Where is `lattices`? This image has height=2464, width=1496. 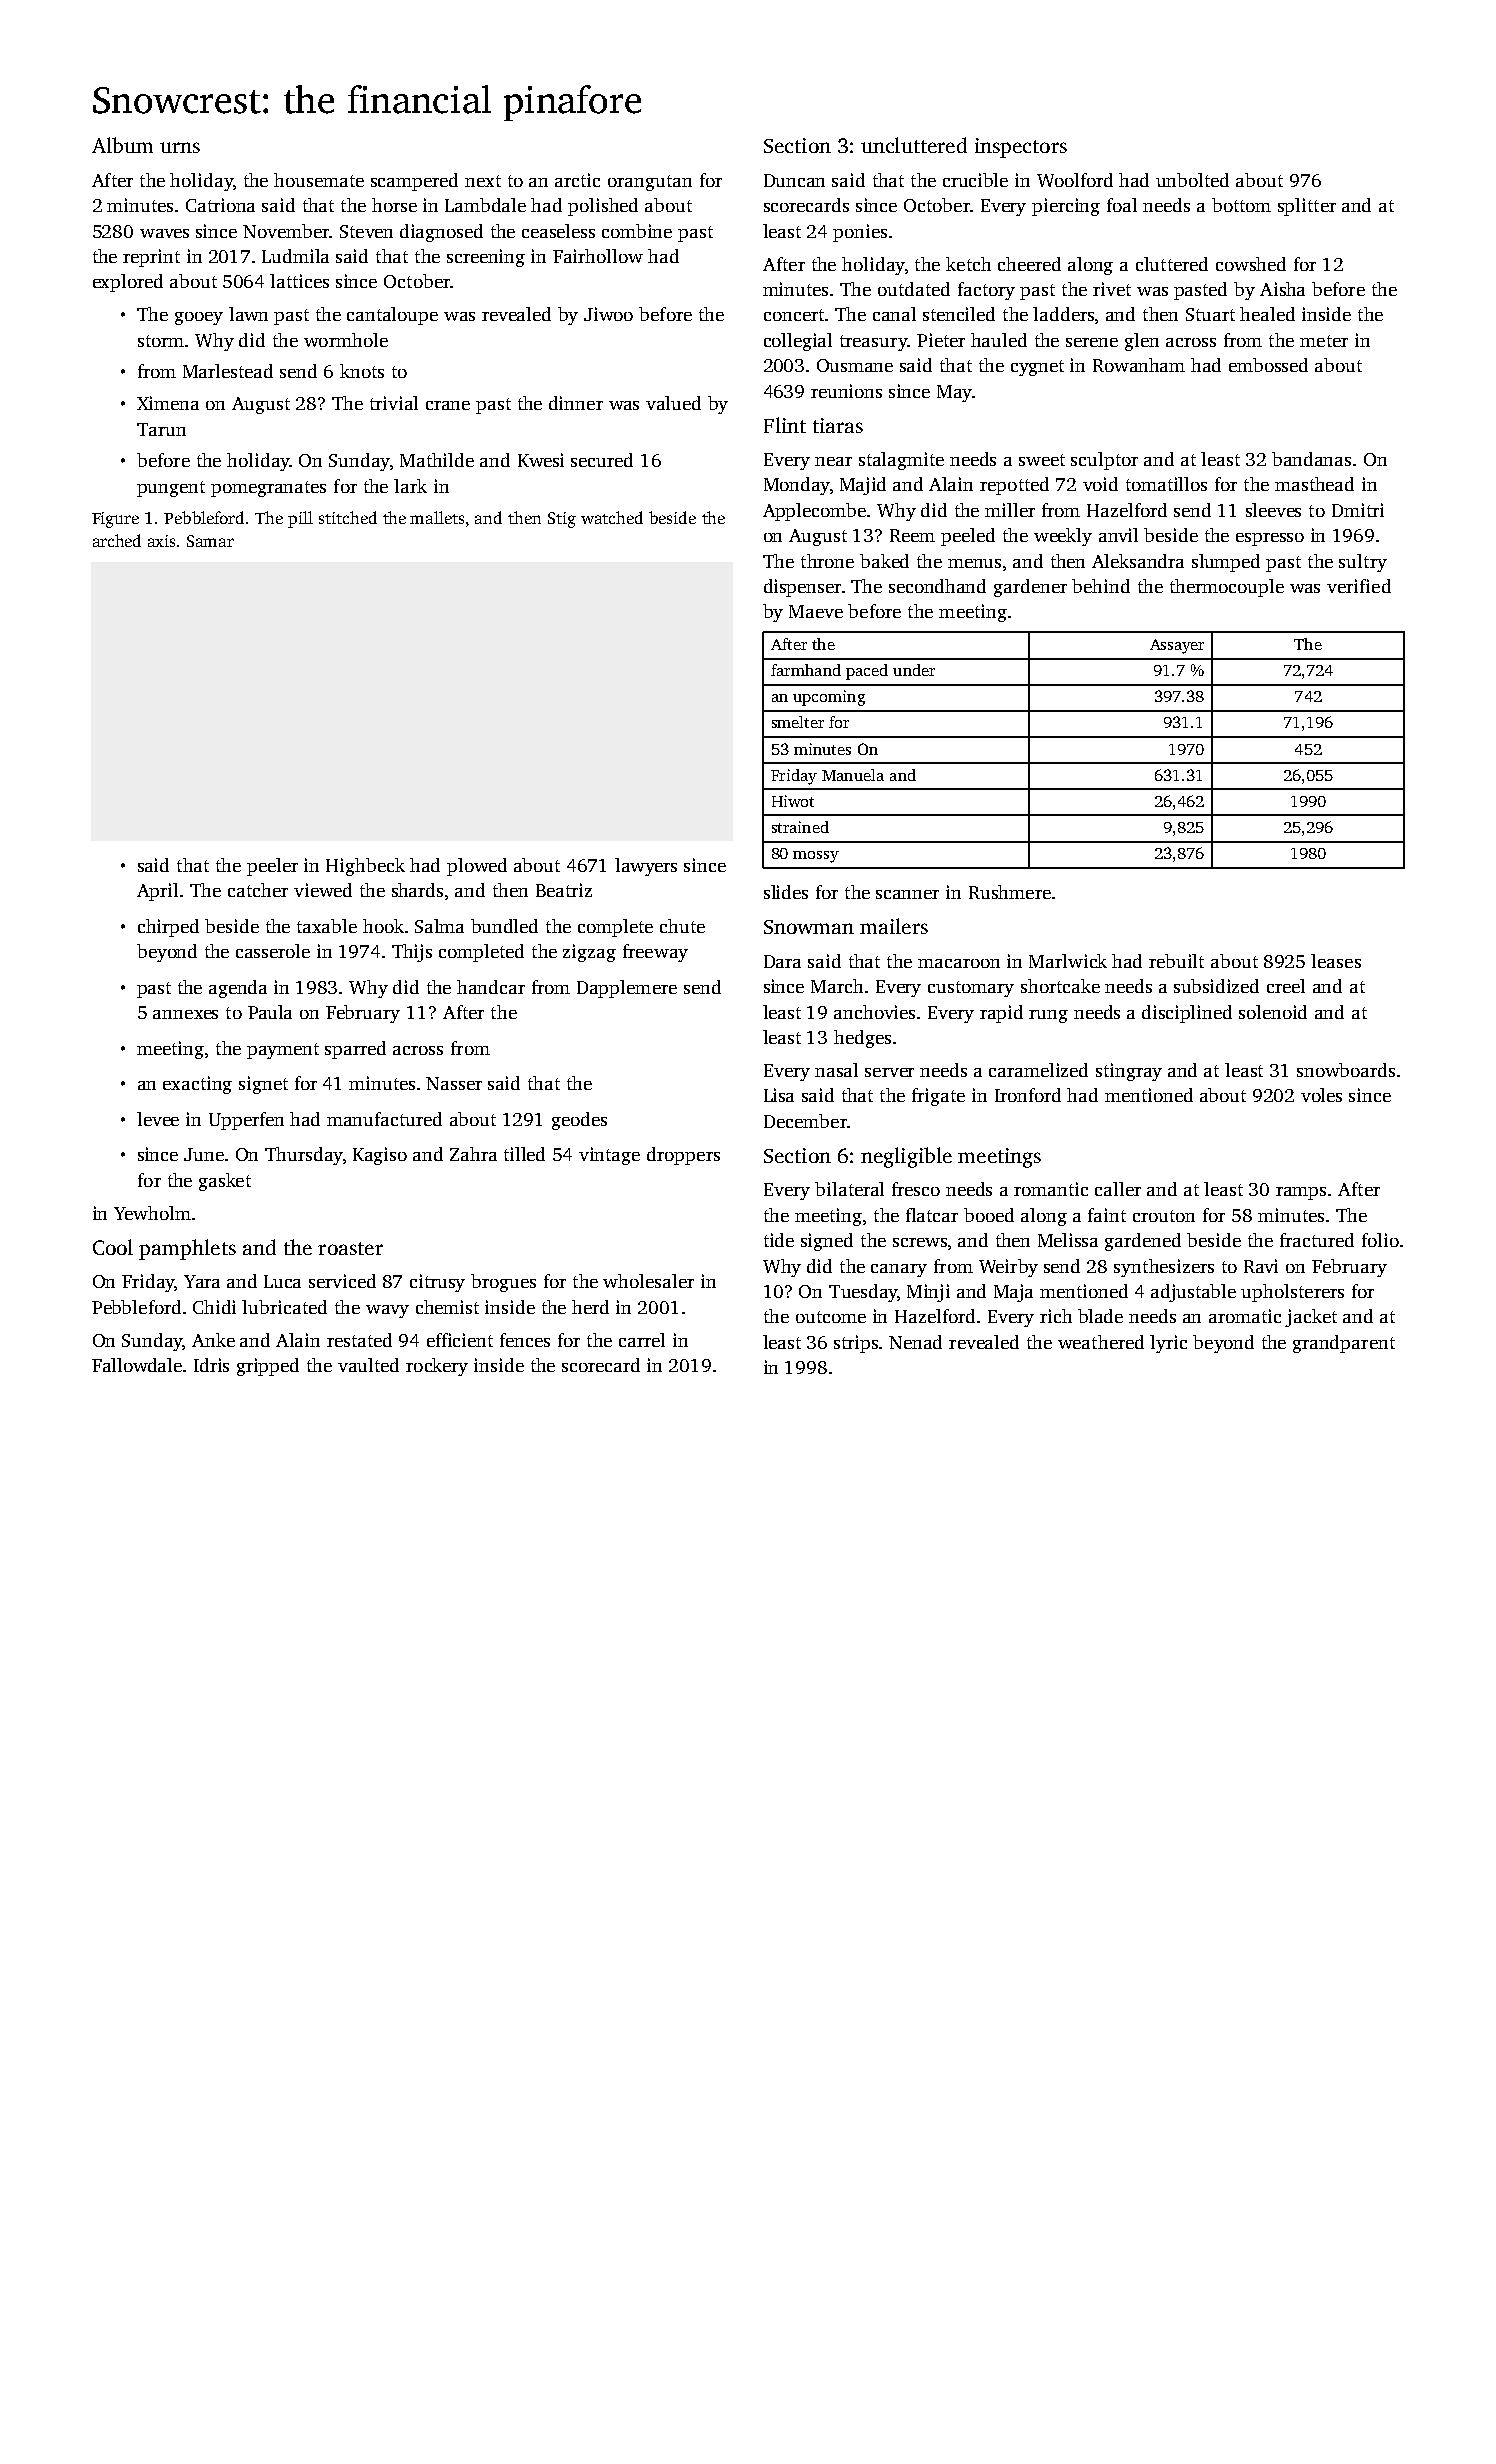
lattices is located at coordinates (299, 281).
